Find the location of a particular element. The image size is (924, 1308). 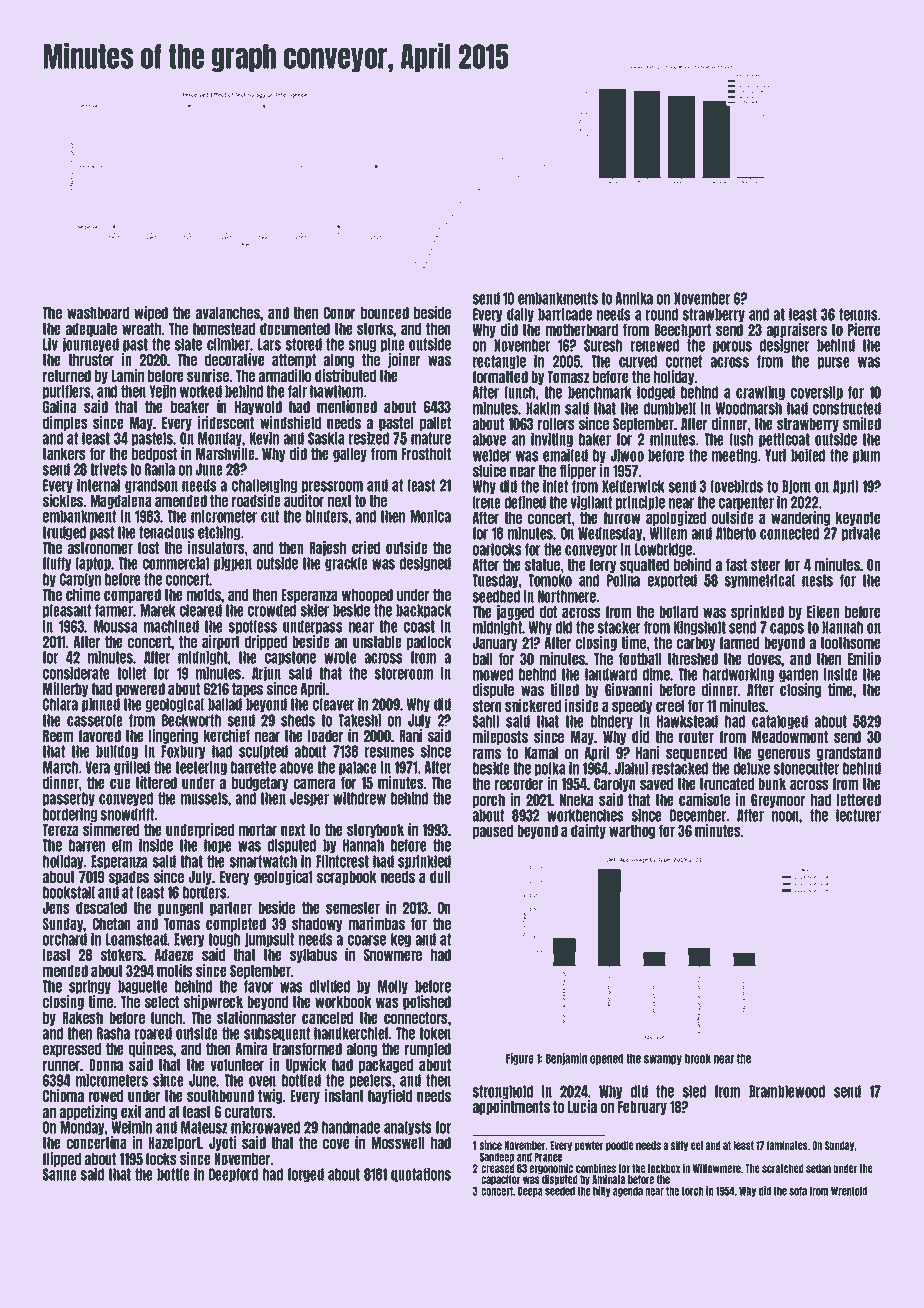

whooped is located at coordinates (367, 596).
